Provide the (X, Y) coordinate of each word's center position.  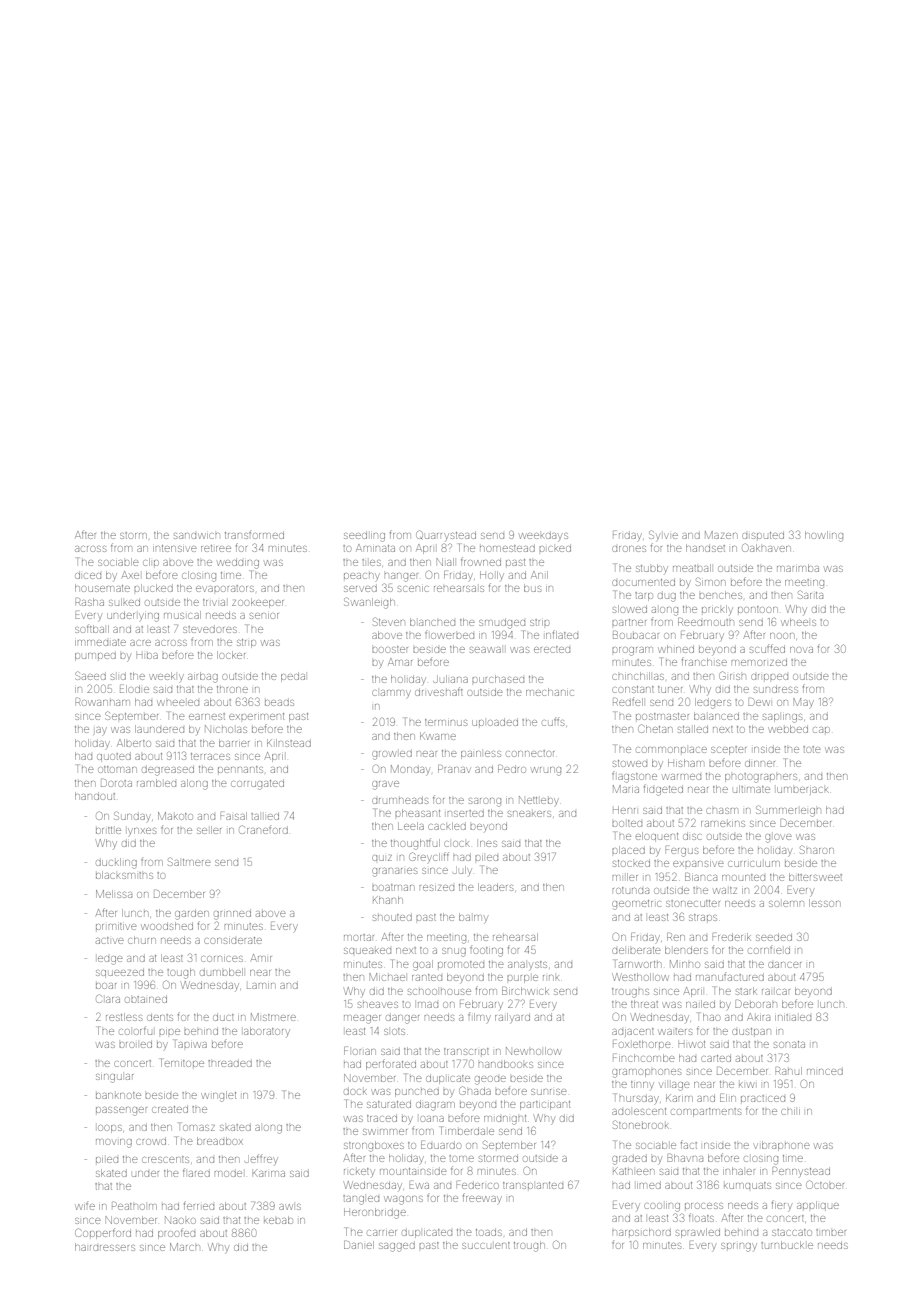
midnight (505, 1120)
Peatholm (134, 1206)
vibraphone (781, 1146)
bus (532, 588)
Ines (488, 844)
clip (151, 562)
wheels (798, 622)
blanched (432, 622)
